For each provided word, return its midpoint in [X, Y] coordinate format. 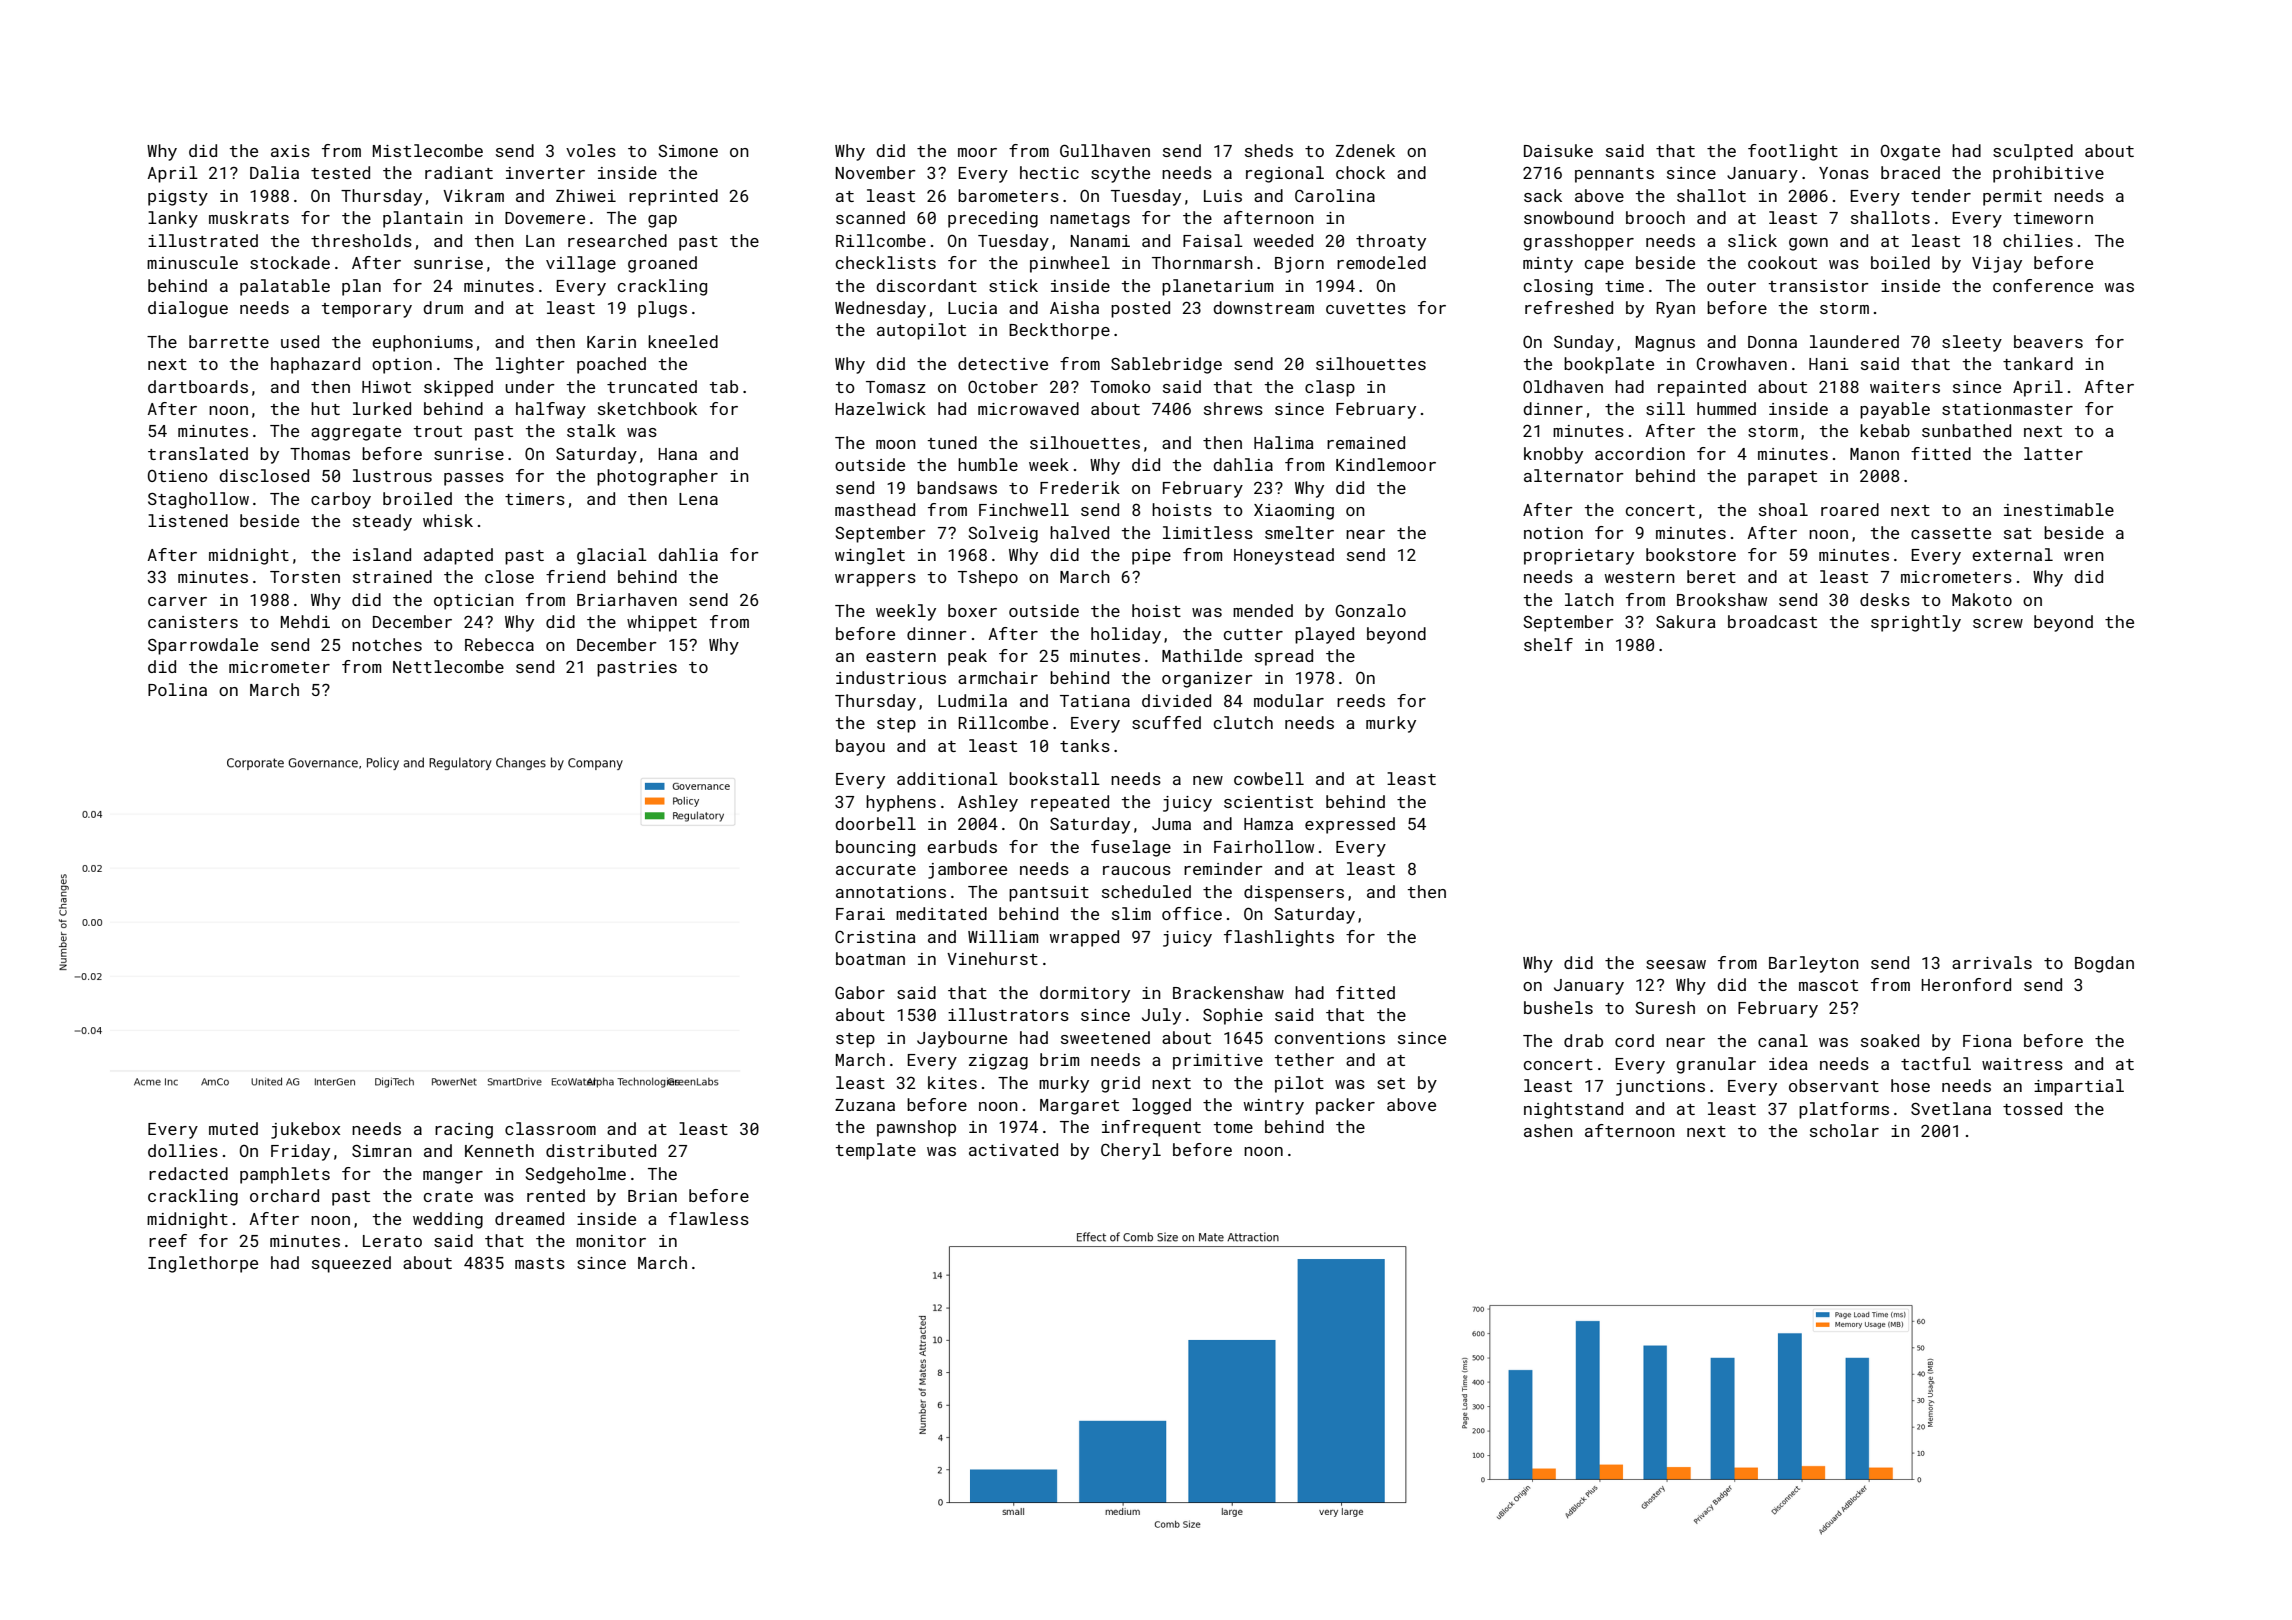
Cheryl [1131, 1151]
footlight [1793, 152]
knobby [1553, 455]
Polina [177, 689]
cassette [1951, 533]
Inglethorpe [203, 1264]
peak [967, 657]
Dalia [274, 172]
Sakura [1686, 621]
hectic [1049, 172]
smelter [1299, 532]
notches [387, 644]
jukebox [305, 1130]
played [1324, 635]
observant [1834, 1085]
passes [474, 479]
